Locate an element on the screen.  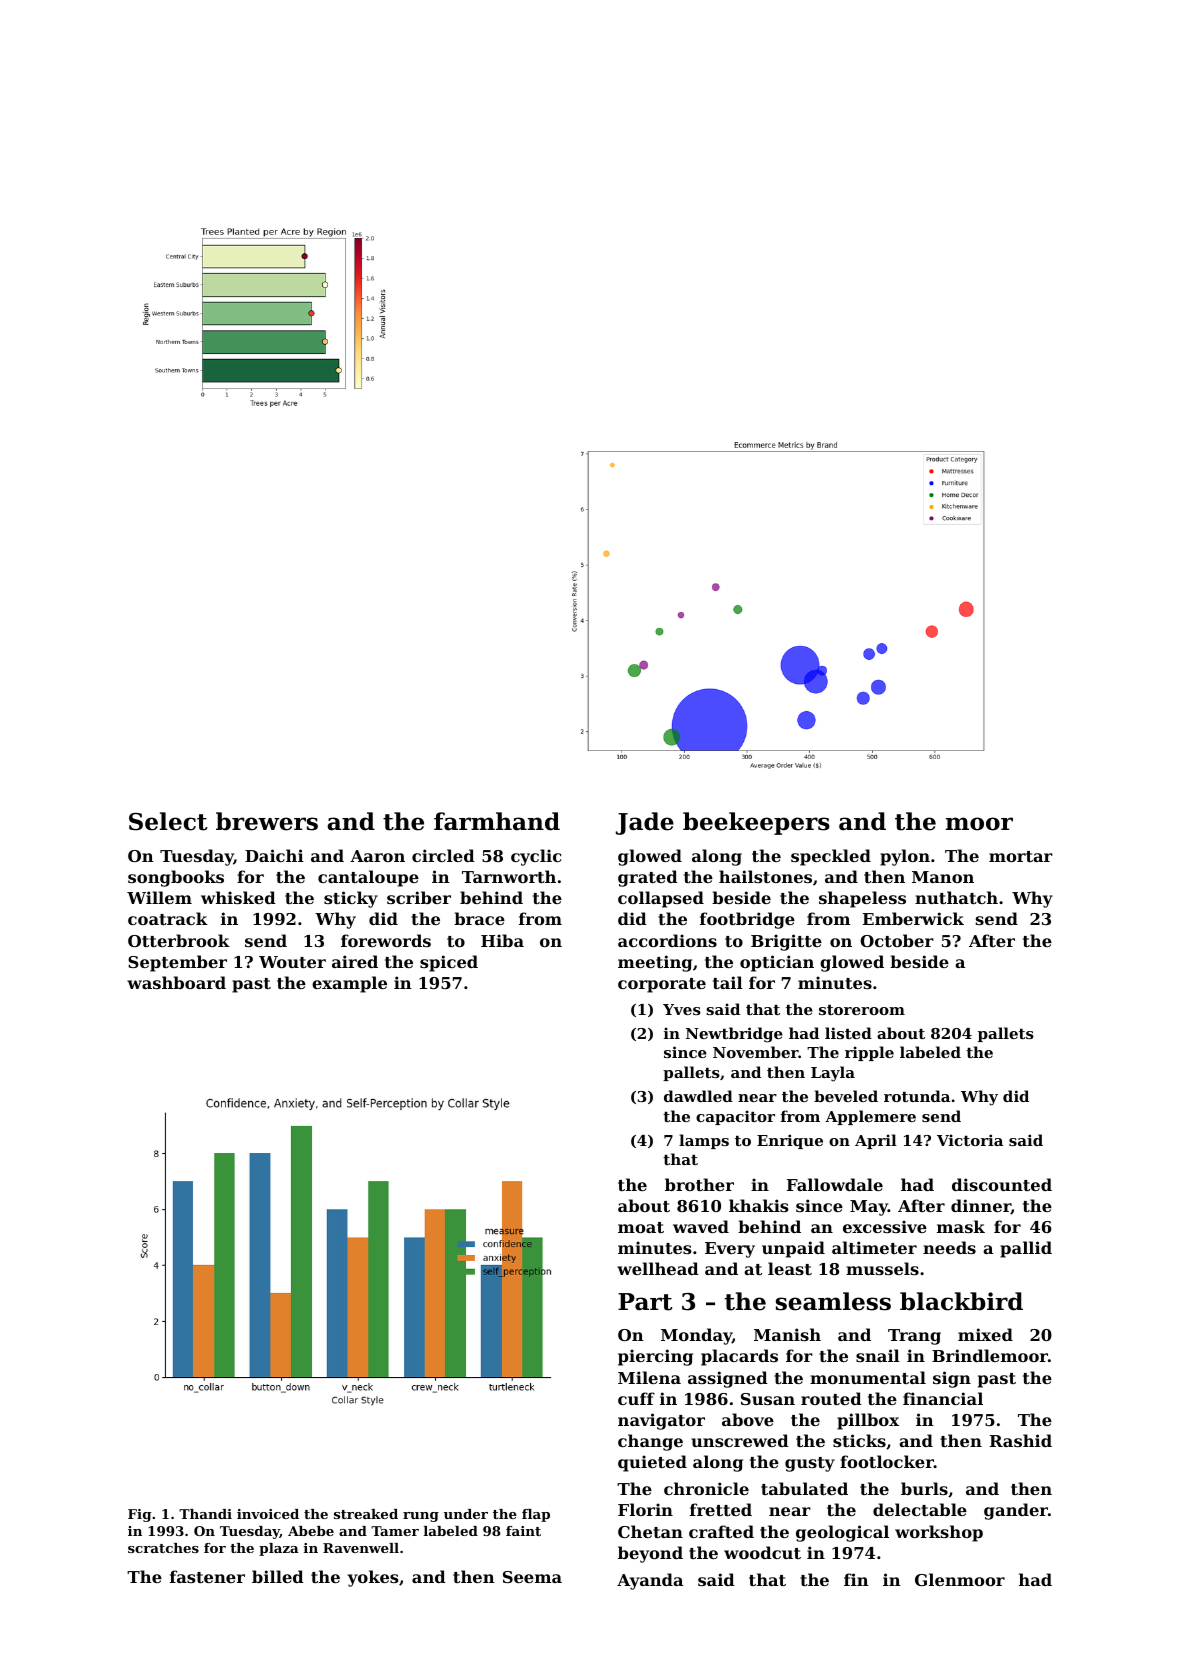
scratches is located at coordinates (163, 1548).
